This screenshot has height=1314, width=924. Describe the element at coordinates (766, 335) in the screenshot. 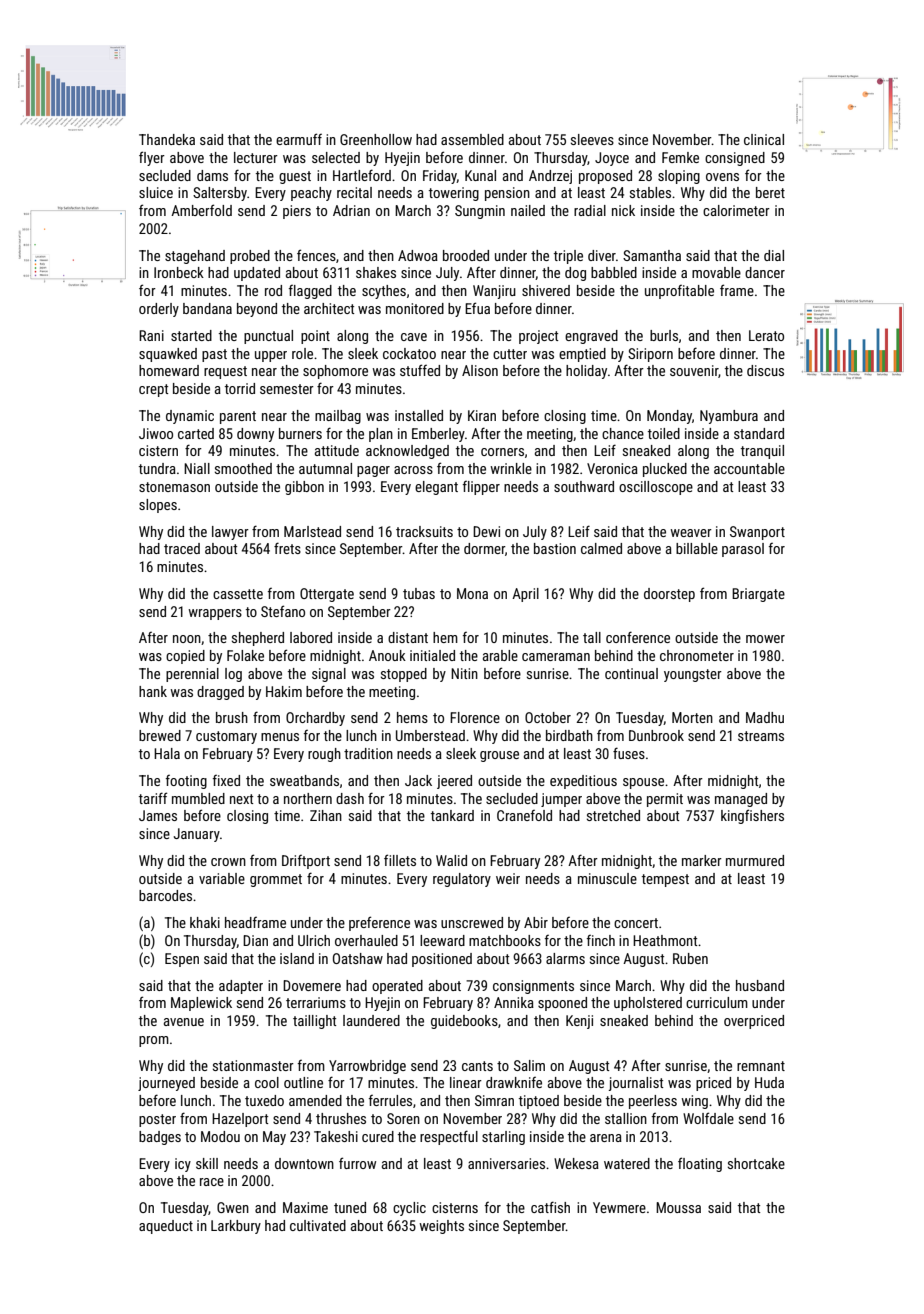

I see `Lerato` at that location.
